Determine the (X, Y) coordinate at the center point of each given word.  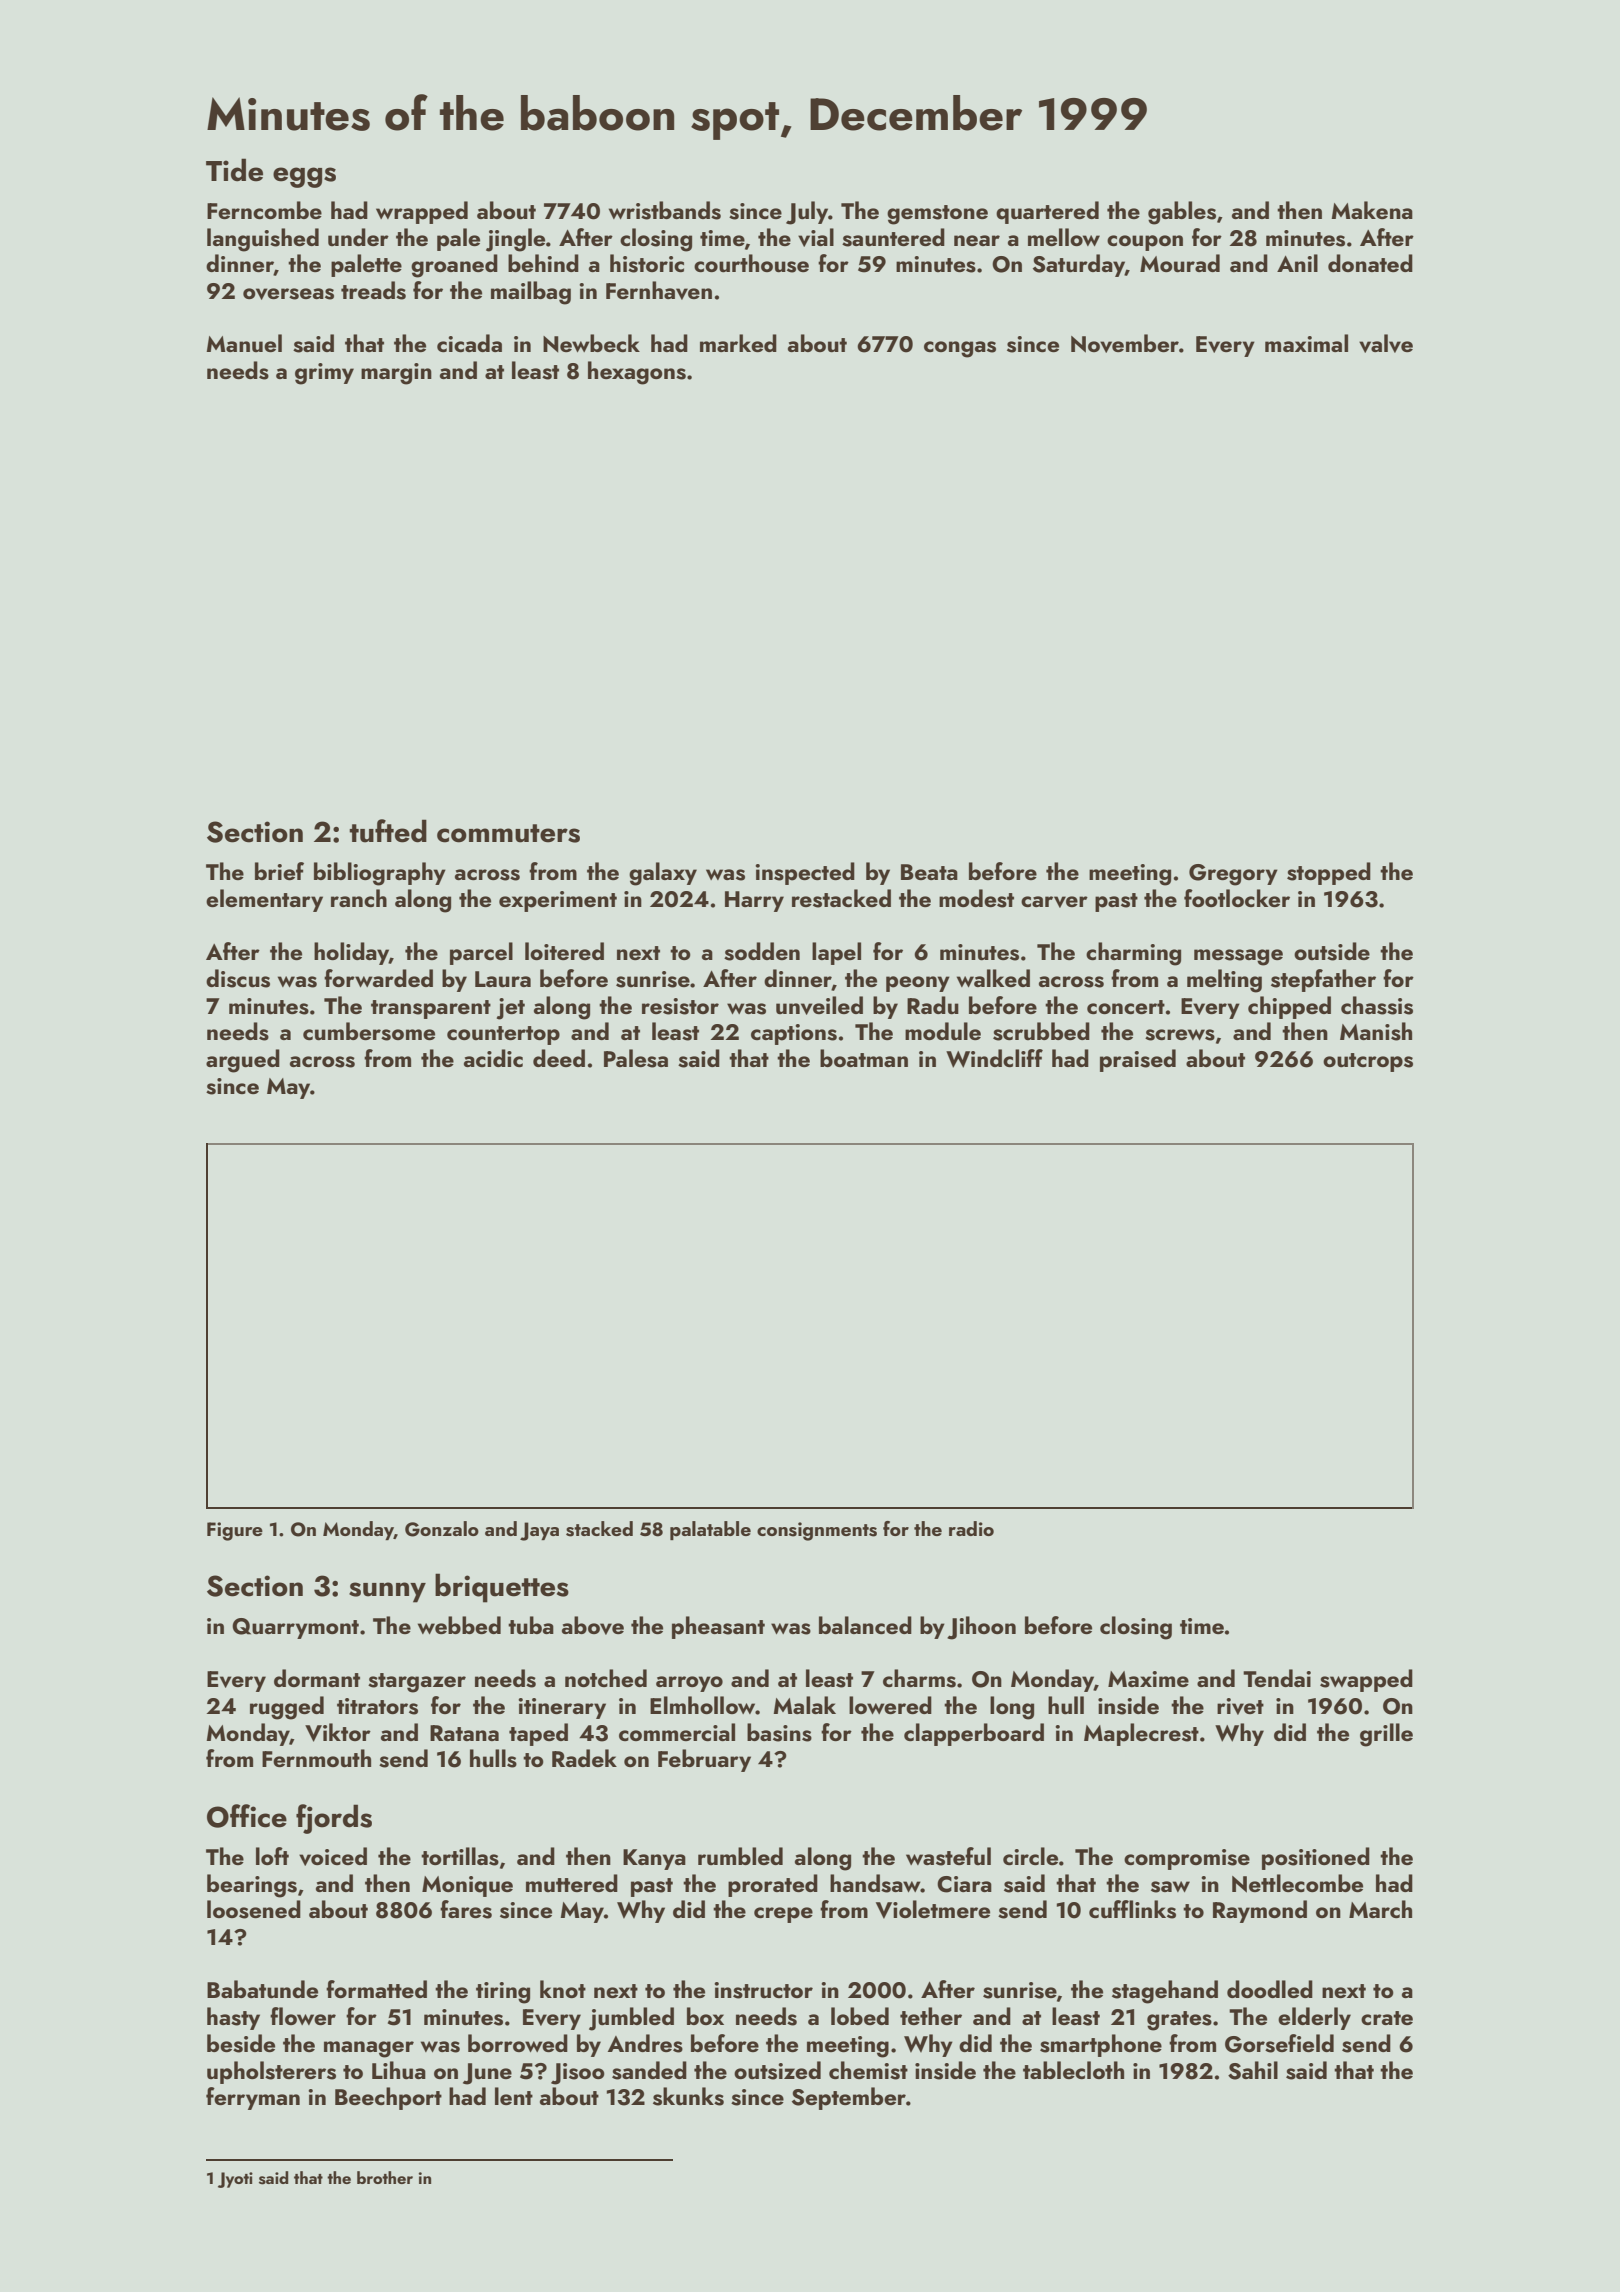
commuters (508, 833)
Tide (234, 170)
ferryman (253, 2098)
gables (1182, 213)
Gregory (1233, 875)
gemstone (937, 215)
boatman (864, 1058)
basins (779, 1732)
